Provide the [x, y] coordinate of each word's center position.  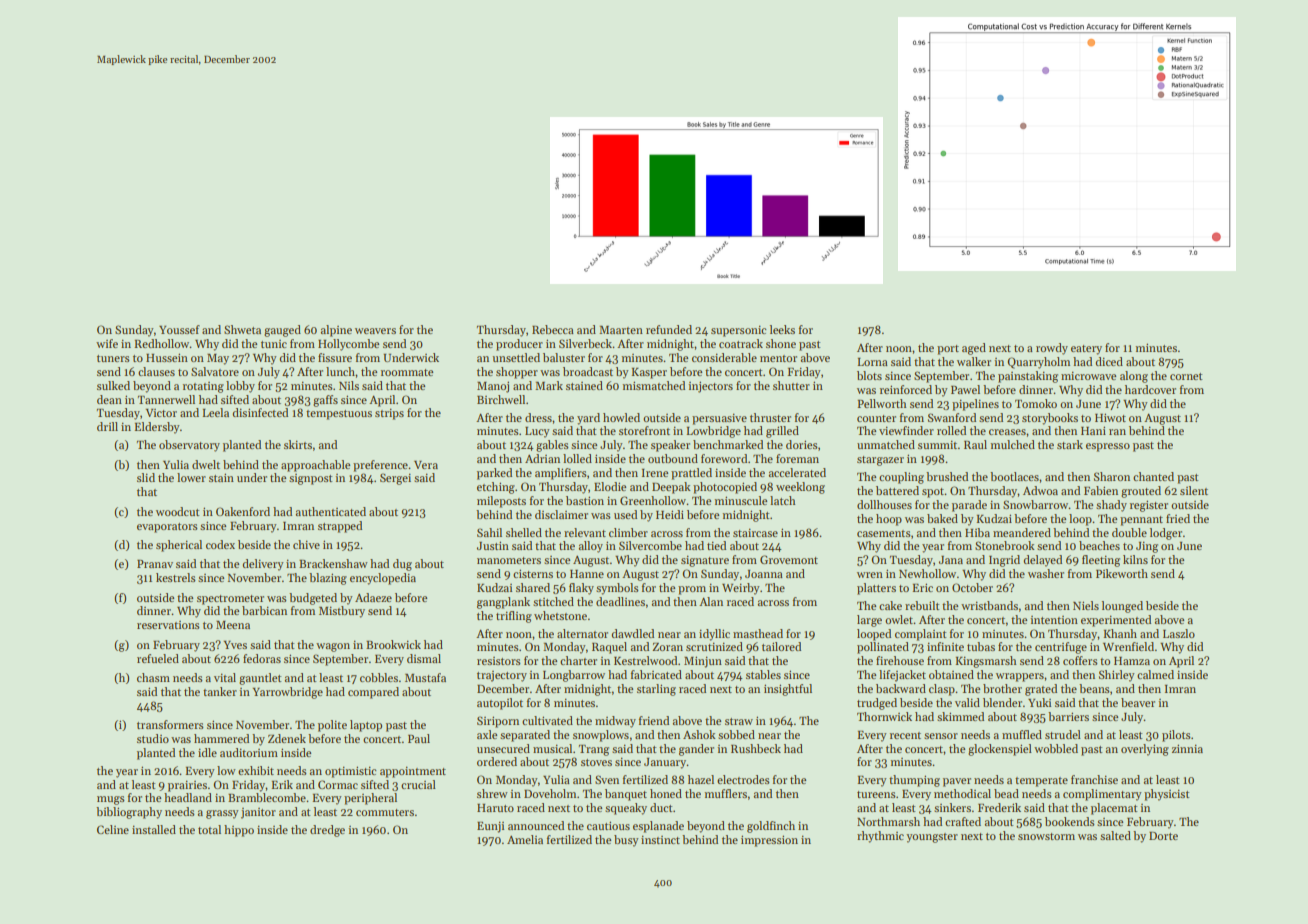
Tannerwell [166, 399]
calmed [1155, 674]
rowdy [1052, 349]
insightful [788, 690]
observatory [189, 446]
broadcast [588, 371]
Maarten [621, 330]
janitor [258, 813]
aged [974, 349]
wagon [333, 647]
